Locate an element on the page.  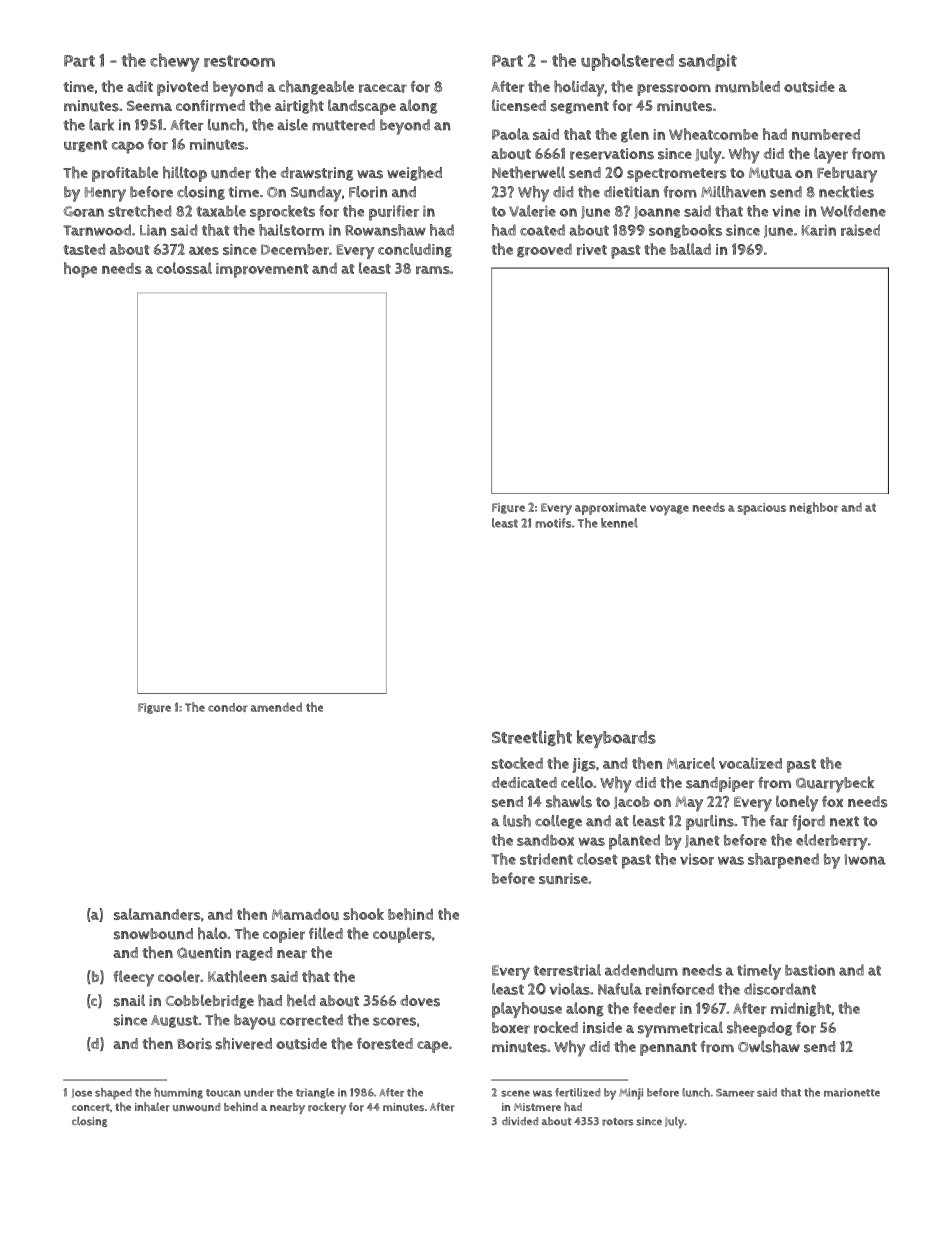
motifs is located at coordinates (553, 523).
